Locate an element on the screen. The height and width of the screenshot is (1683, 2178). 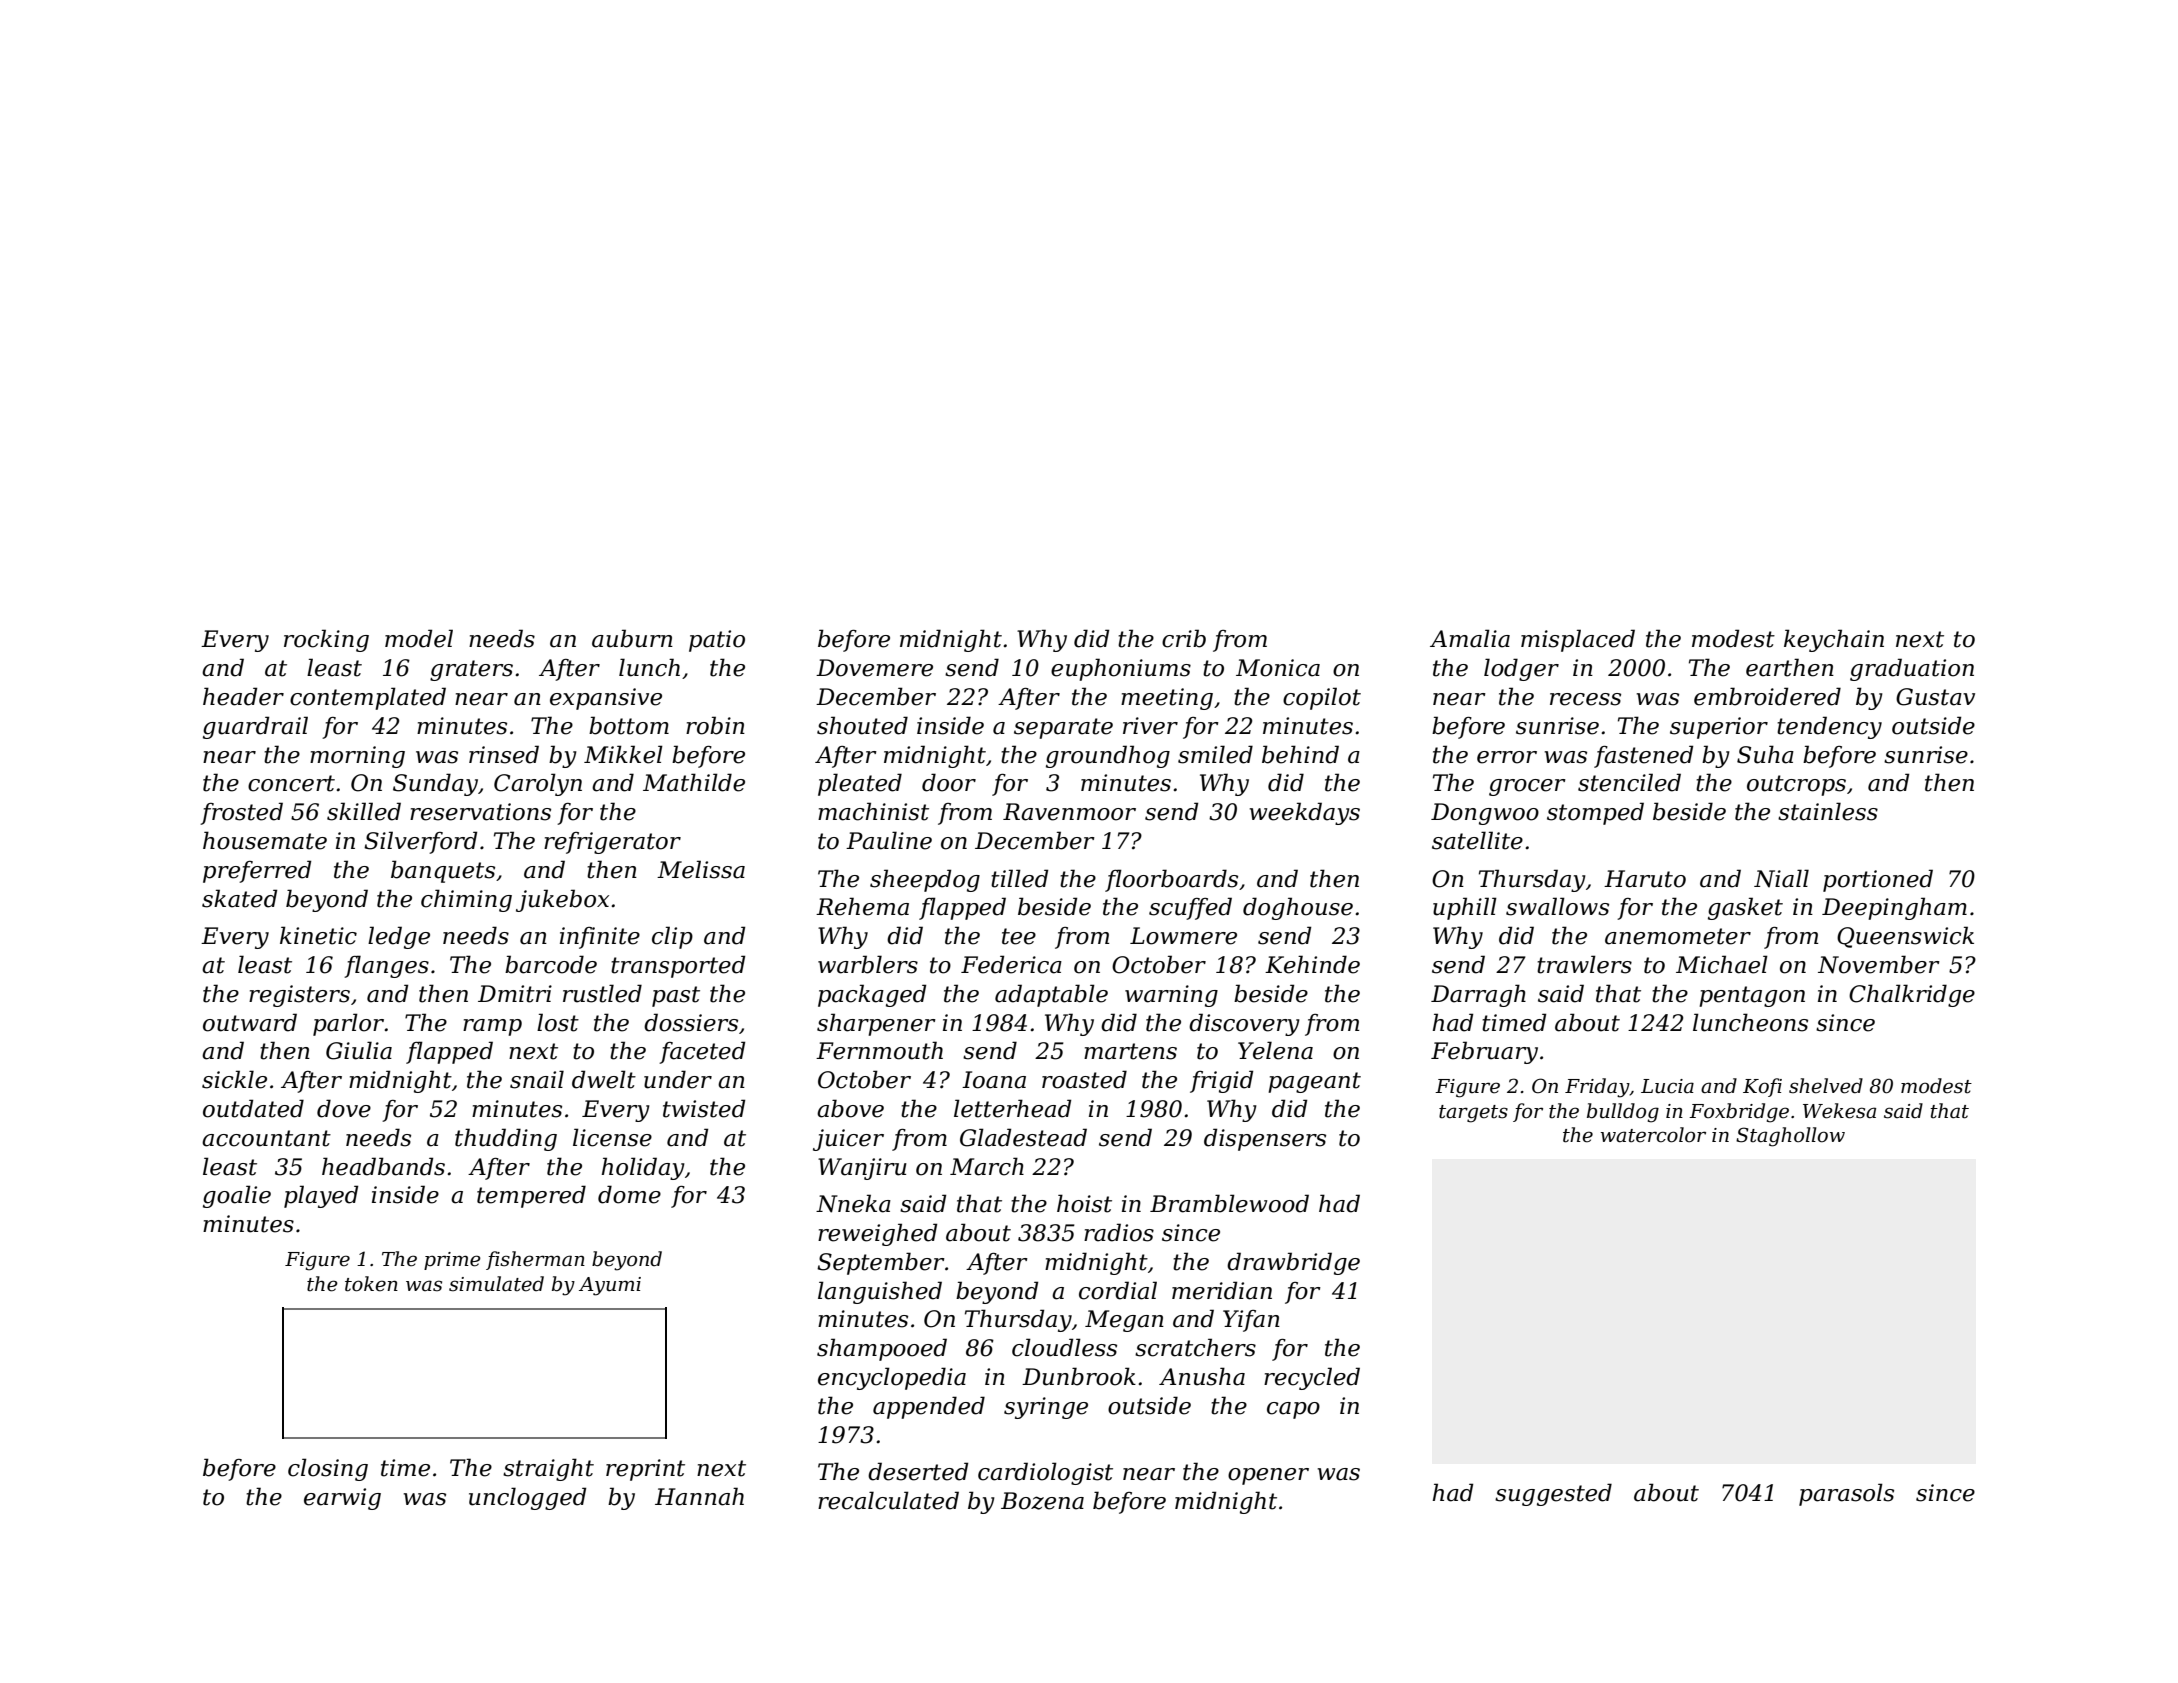
shouted is located at coordinates (862, 725).
